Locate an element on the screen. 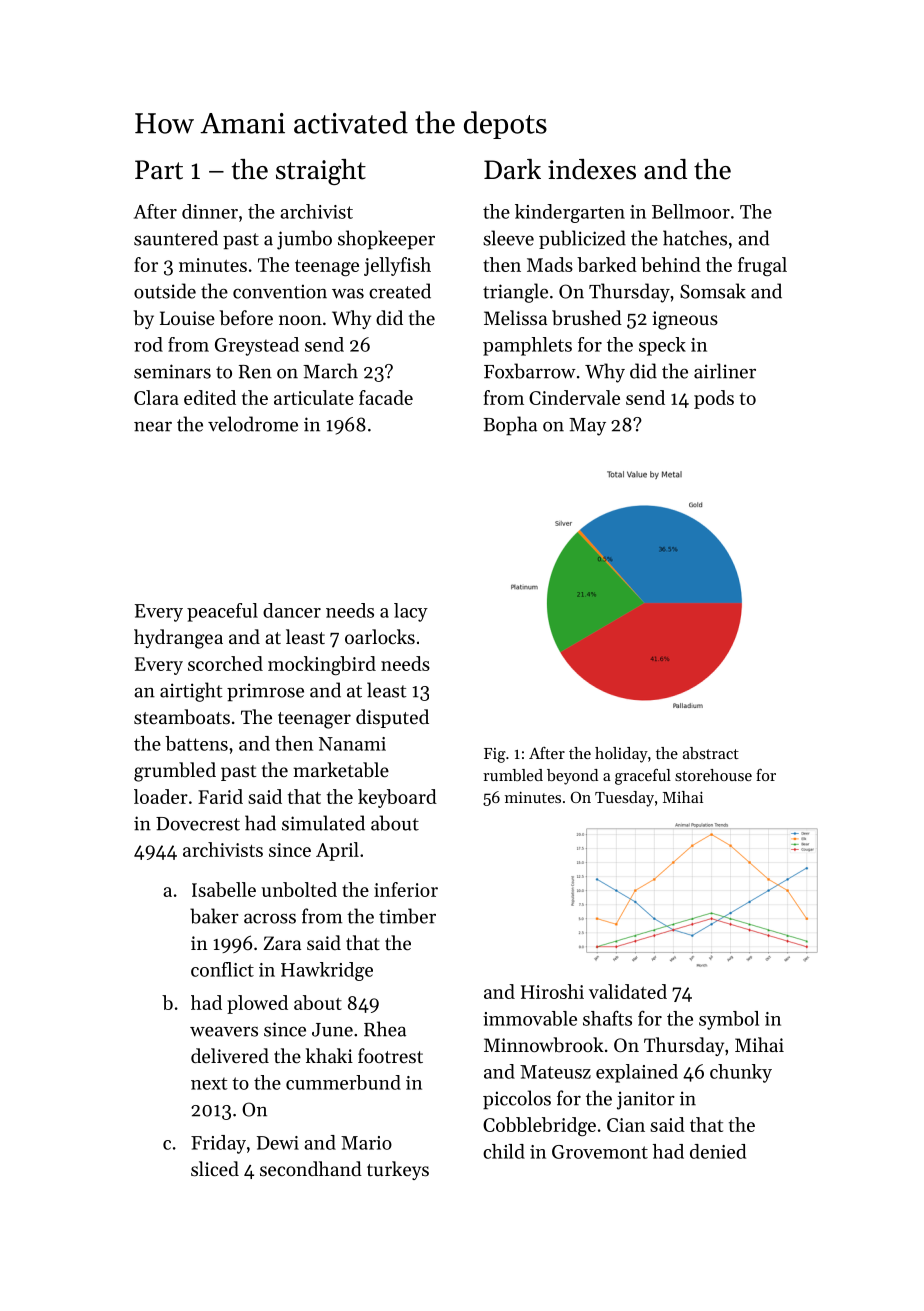 The image size is (924, 1311). simulated is located at coordinates (323, 823).
